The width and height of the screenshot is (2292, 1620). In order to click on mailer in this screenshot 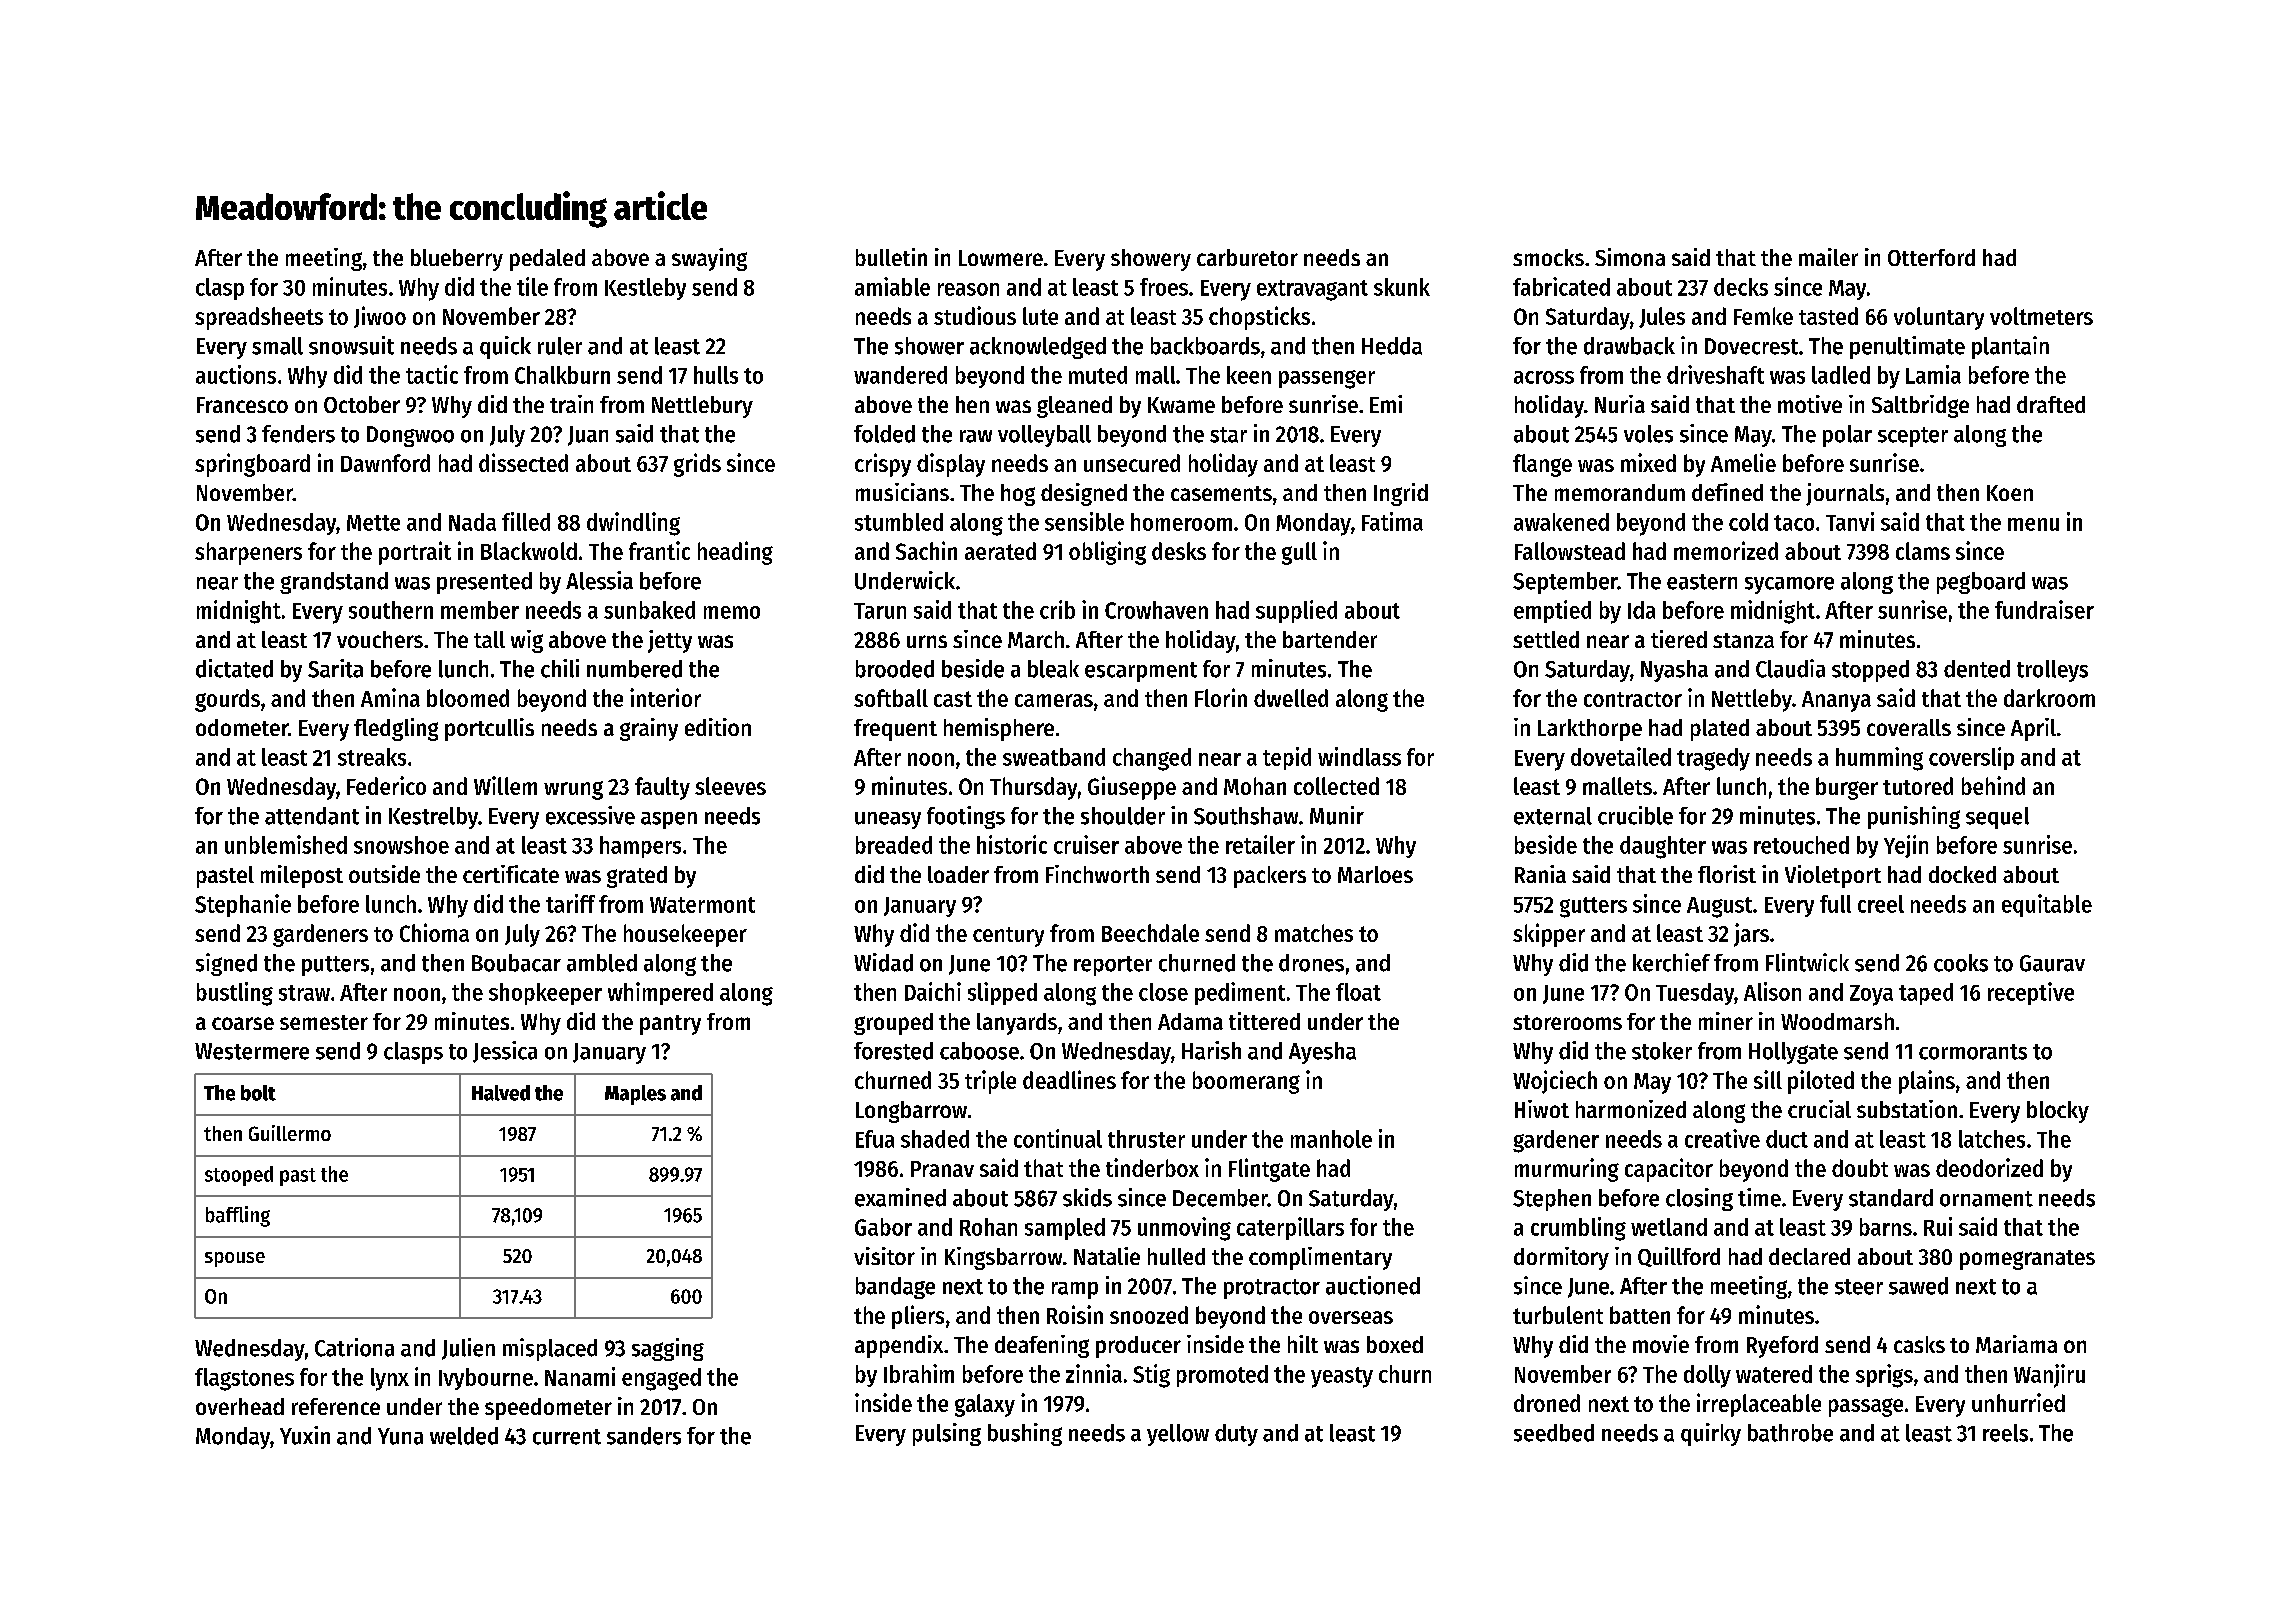, I will do `click(1828, 257)`.
